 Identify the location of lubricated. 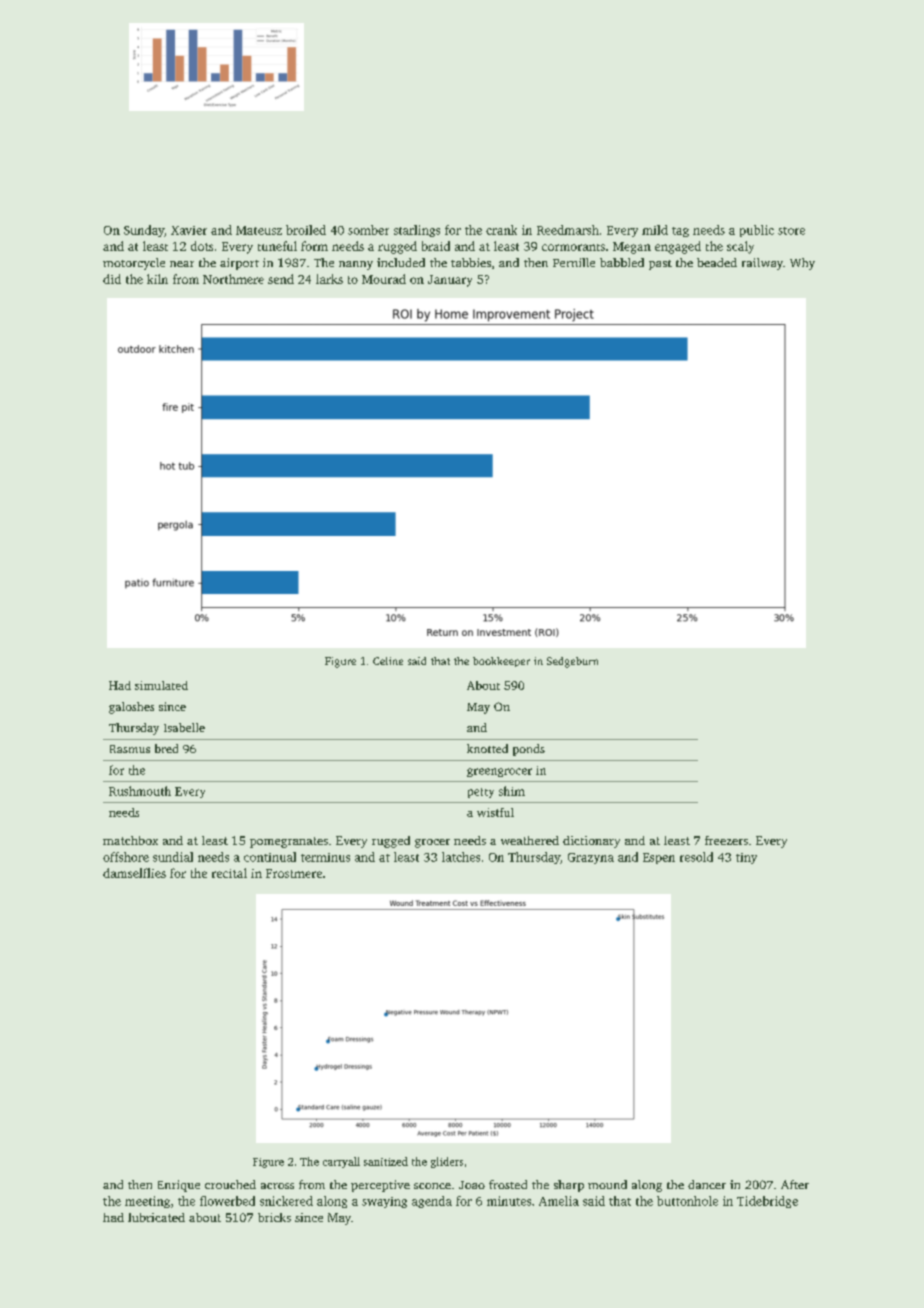
(156, 1217).
